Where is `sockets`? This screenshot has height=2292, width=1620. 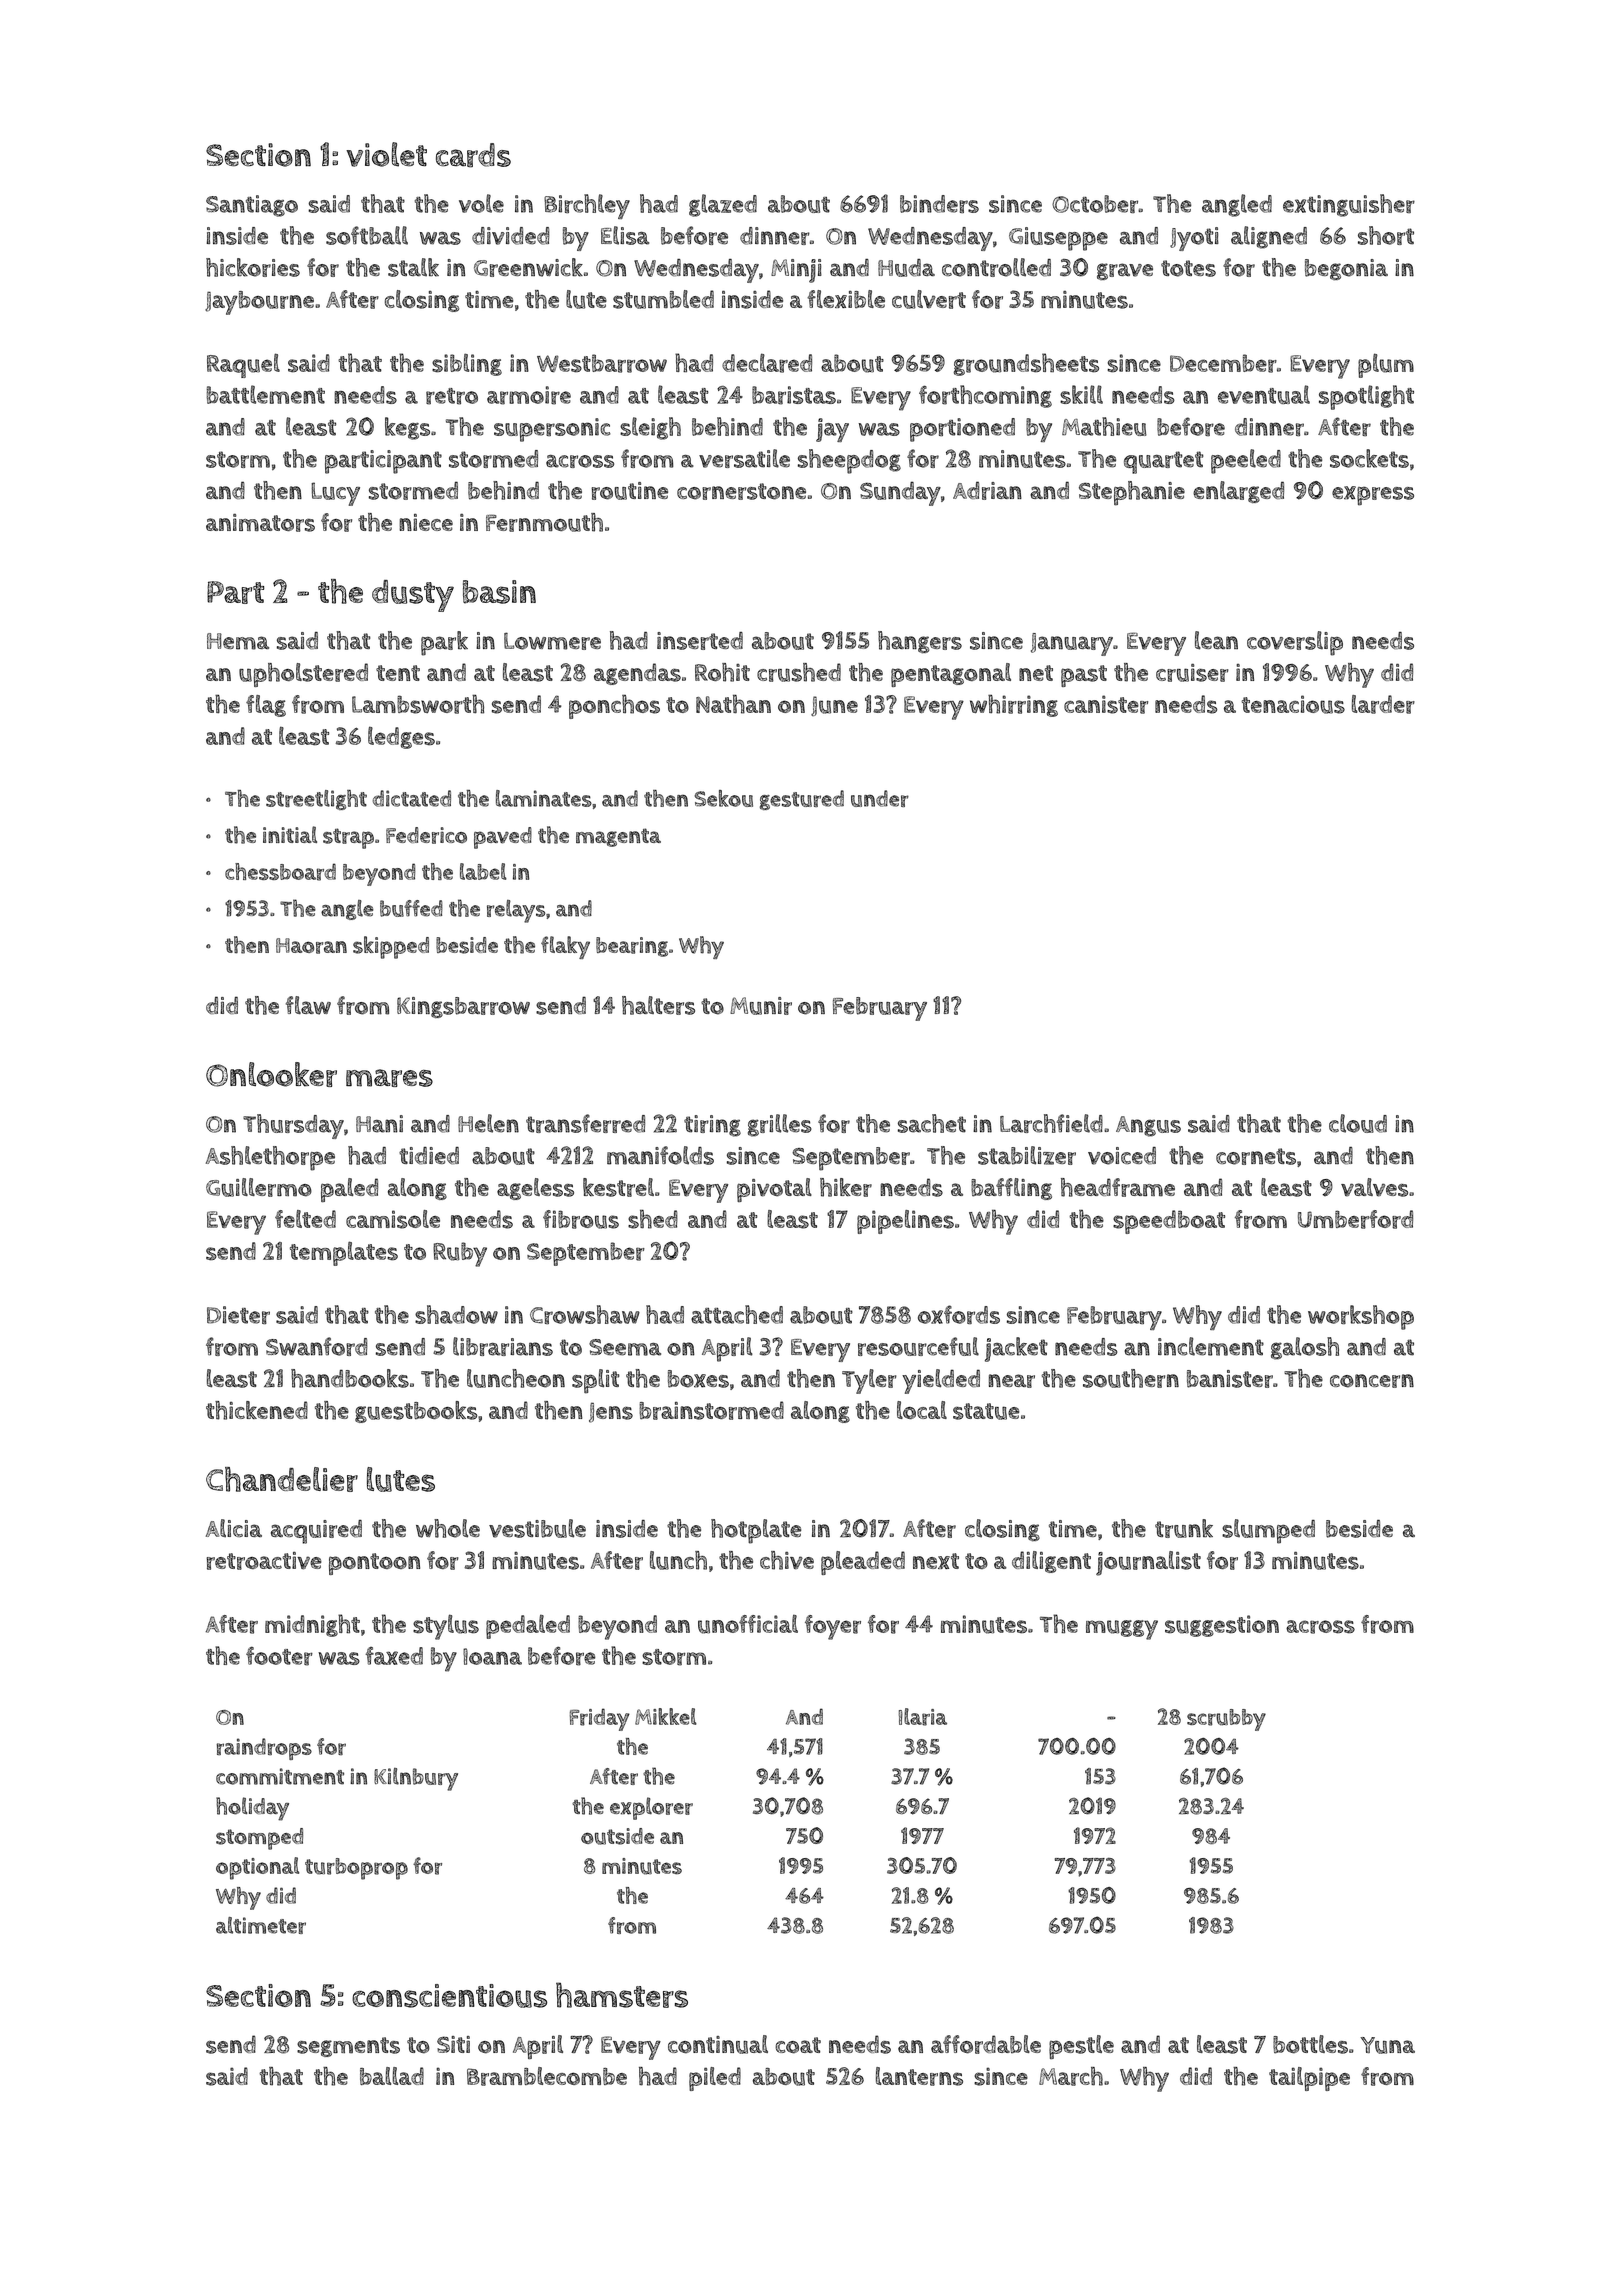
sockets is located at coordinates (1369, 458).
